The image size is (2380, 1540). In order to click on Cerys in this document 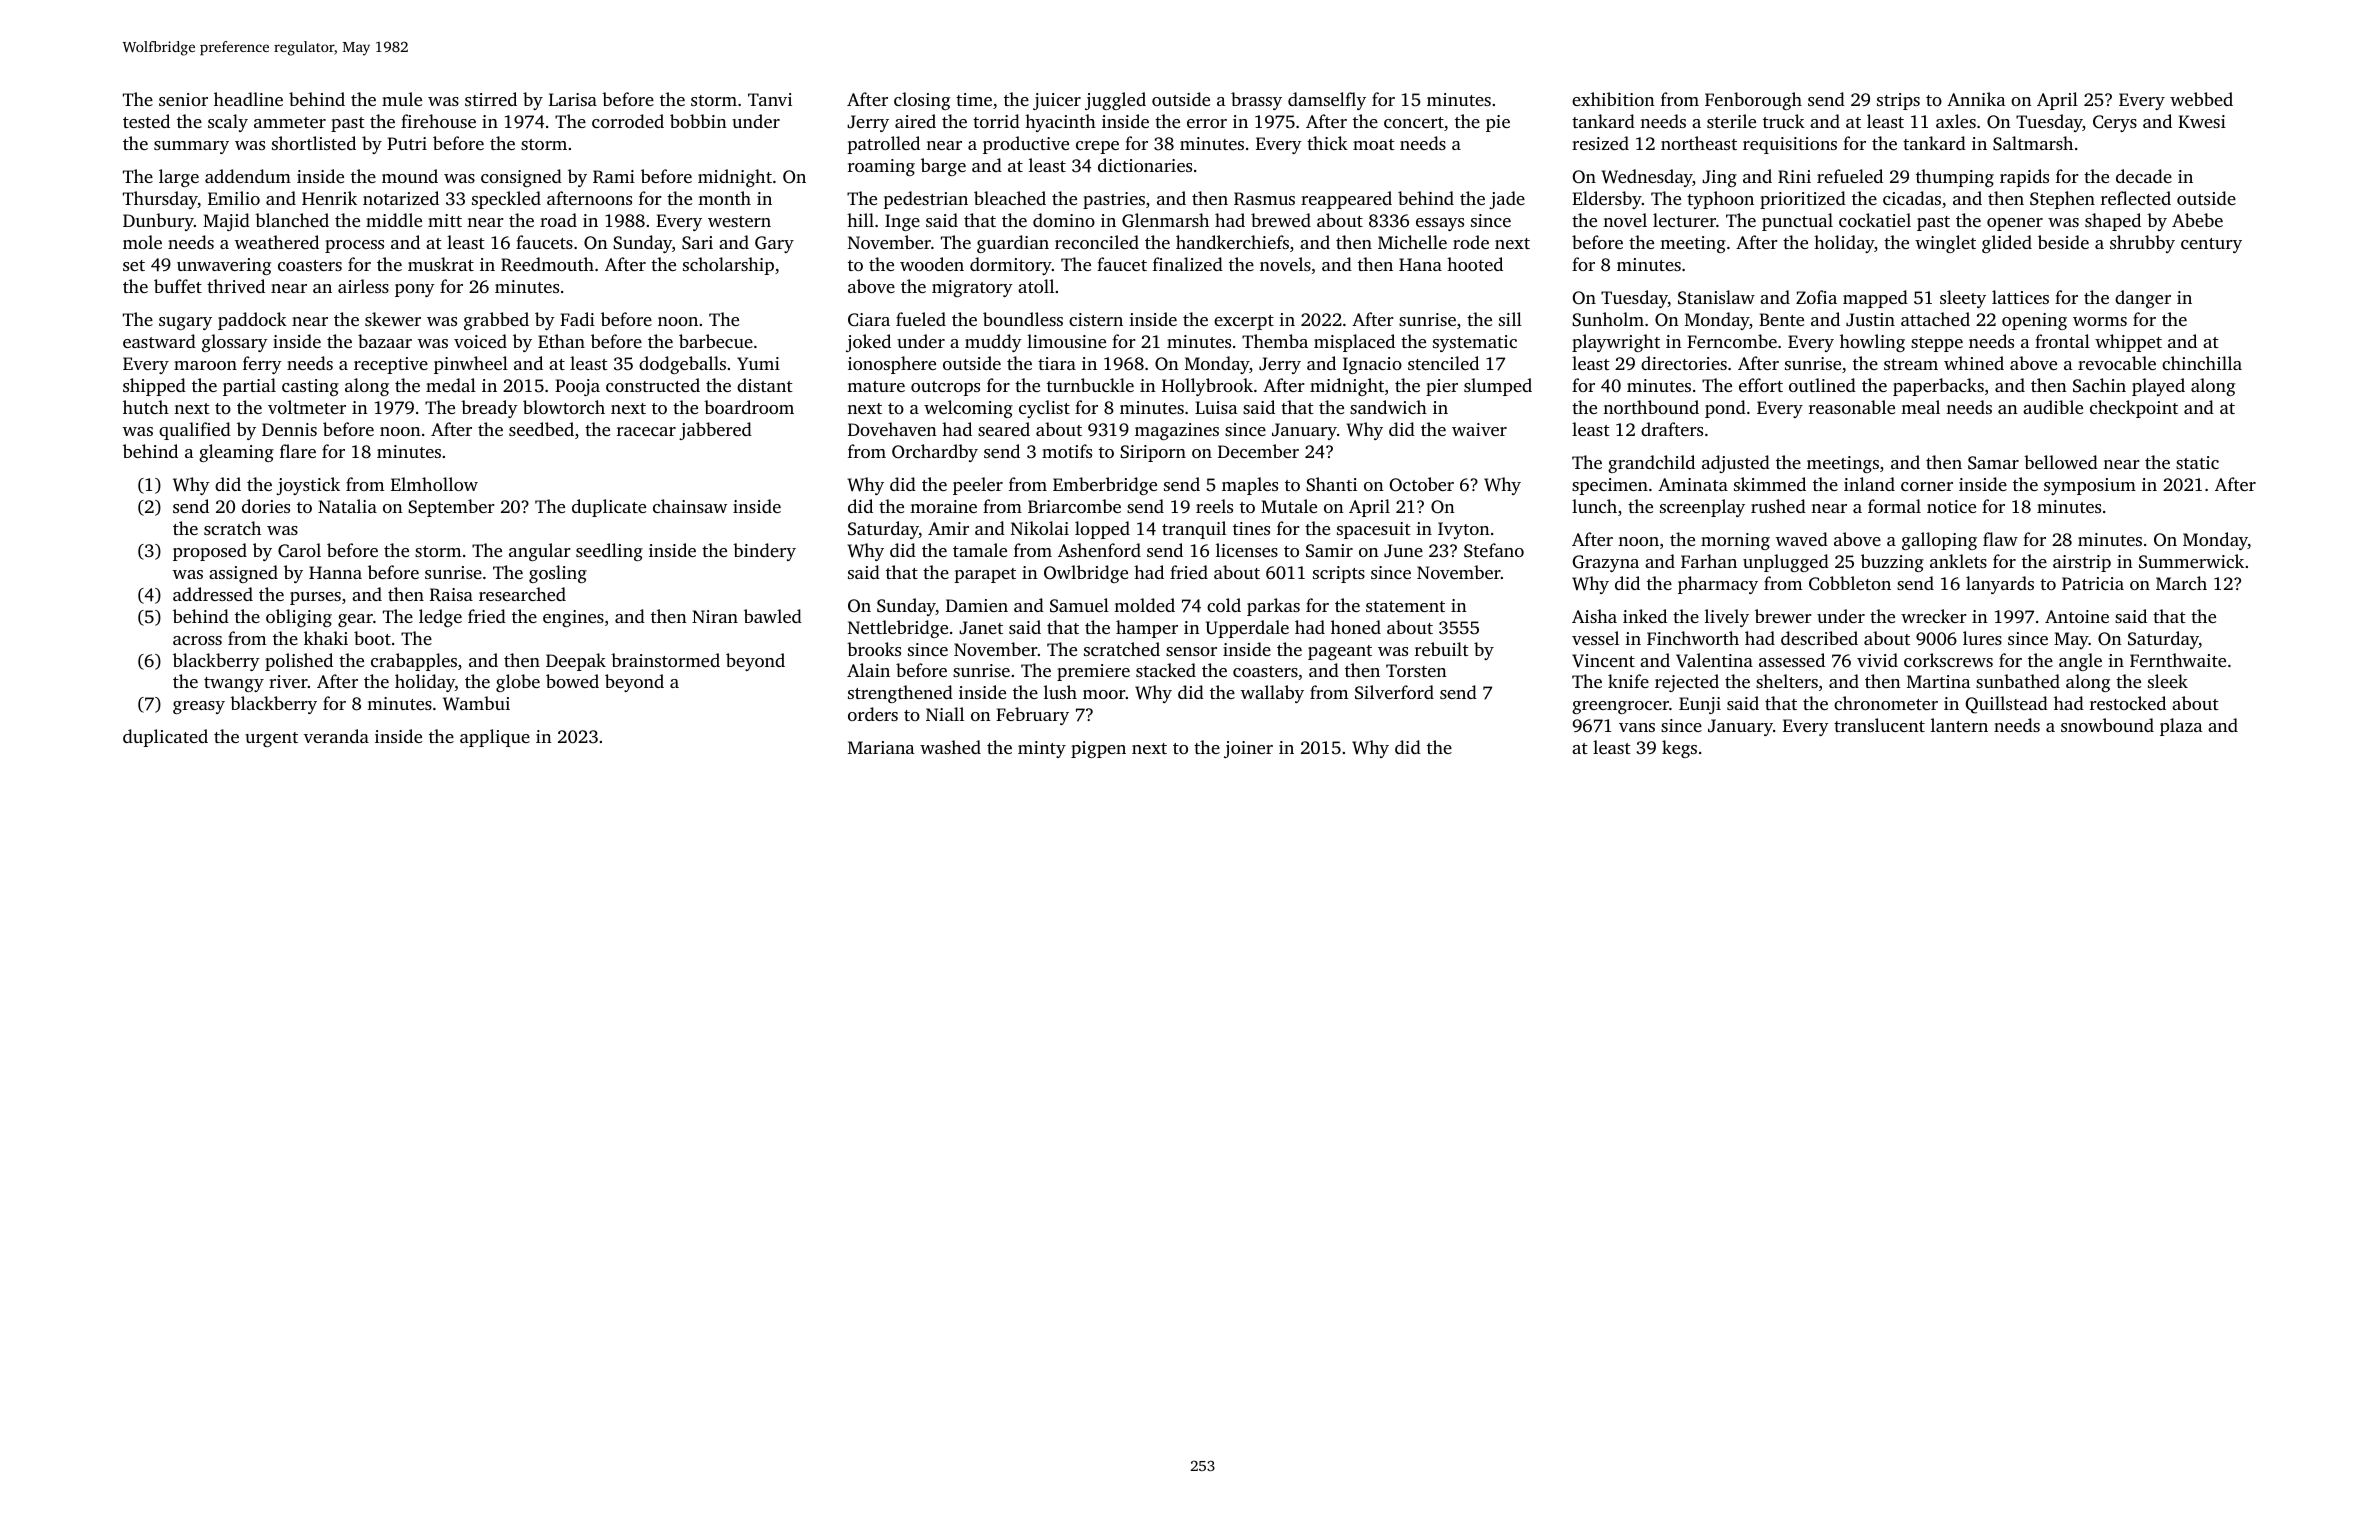, I will do `click(2115, 123)`.
